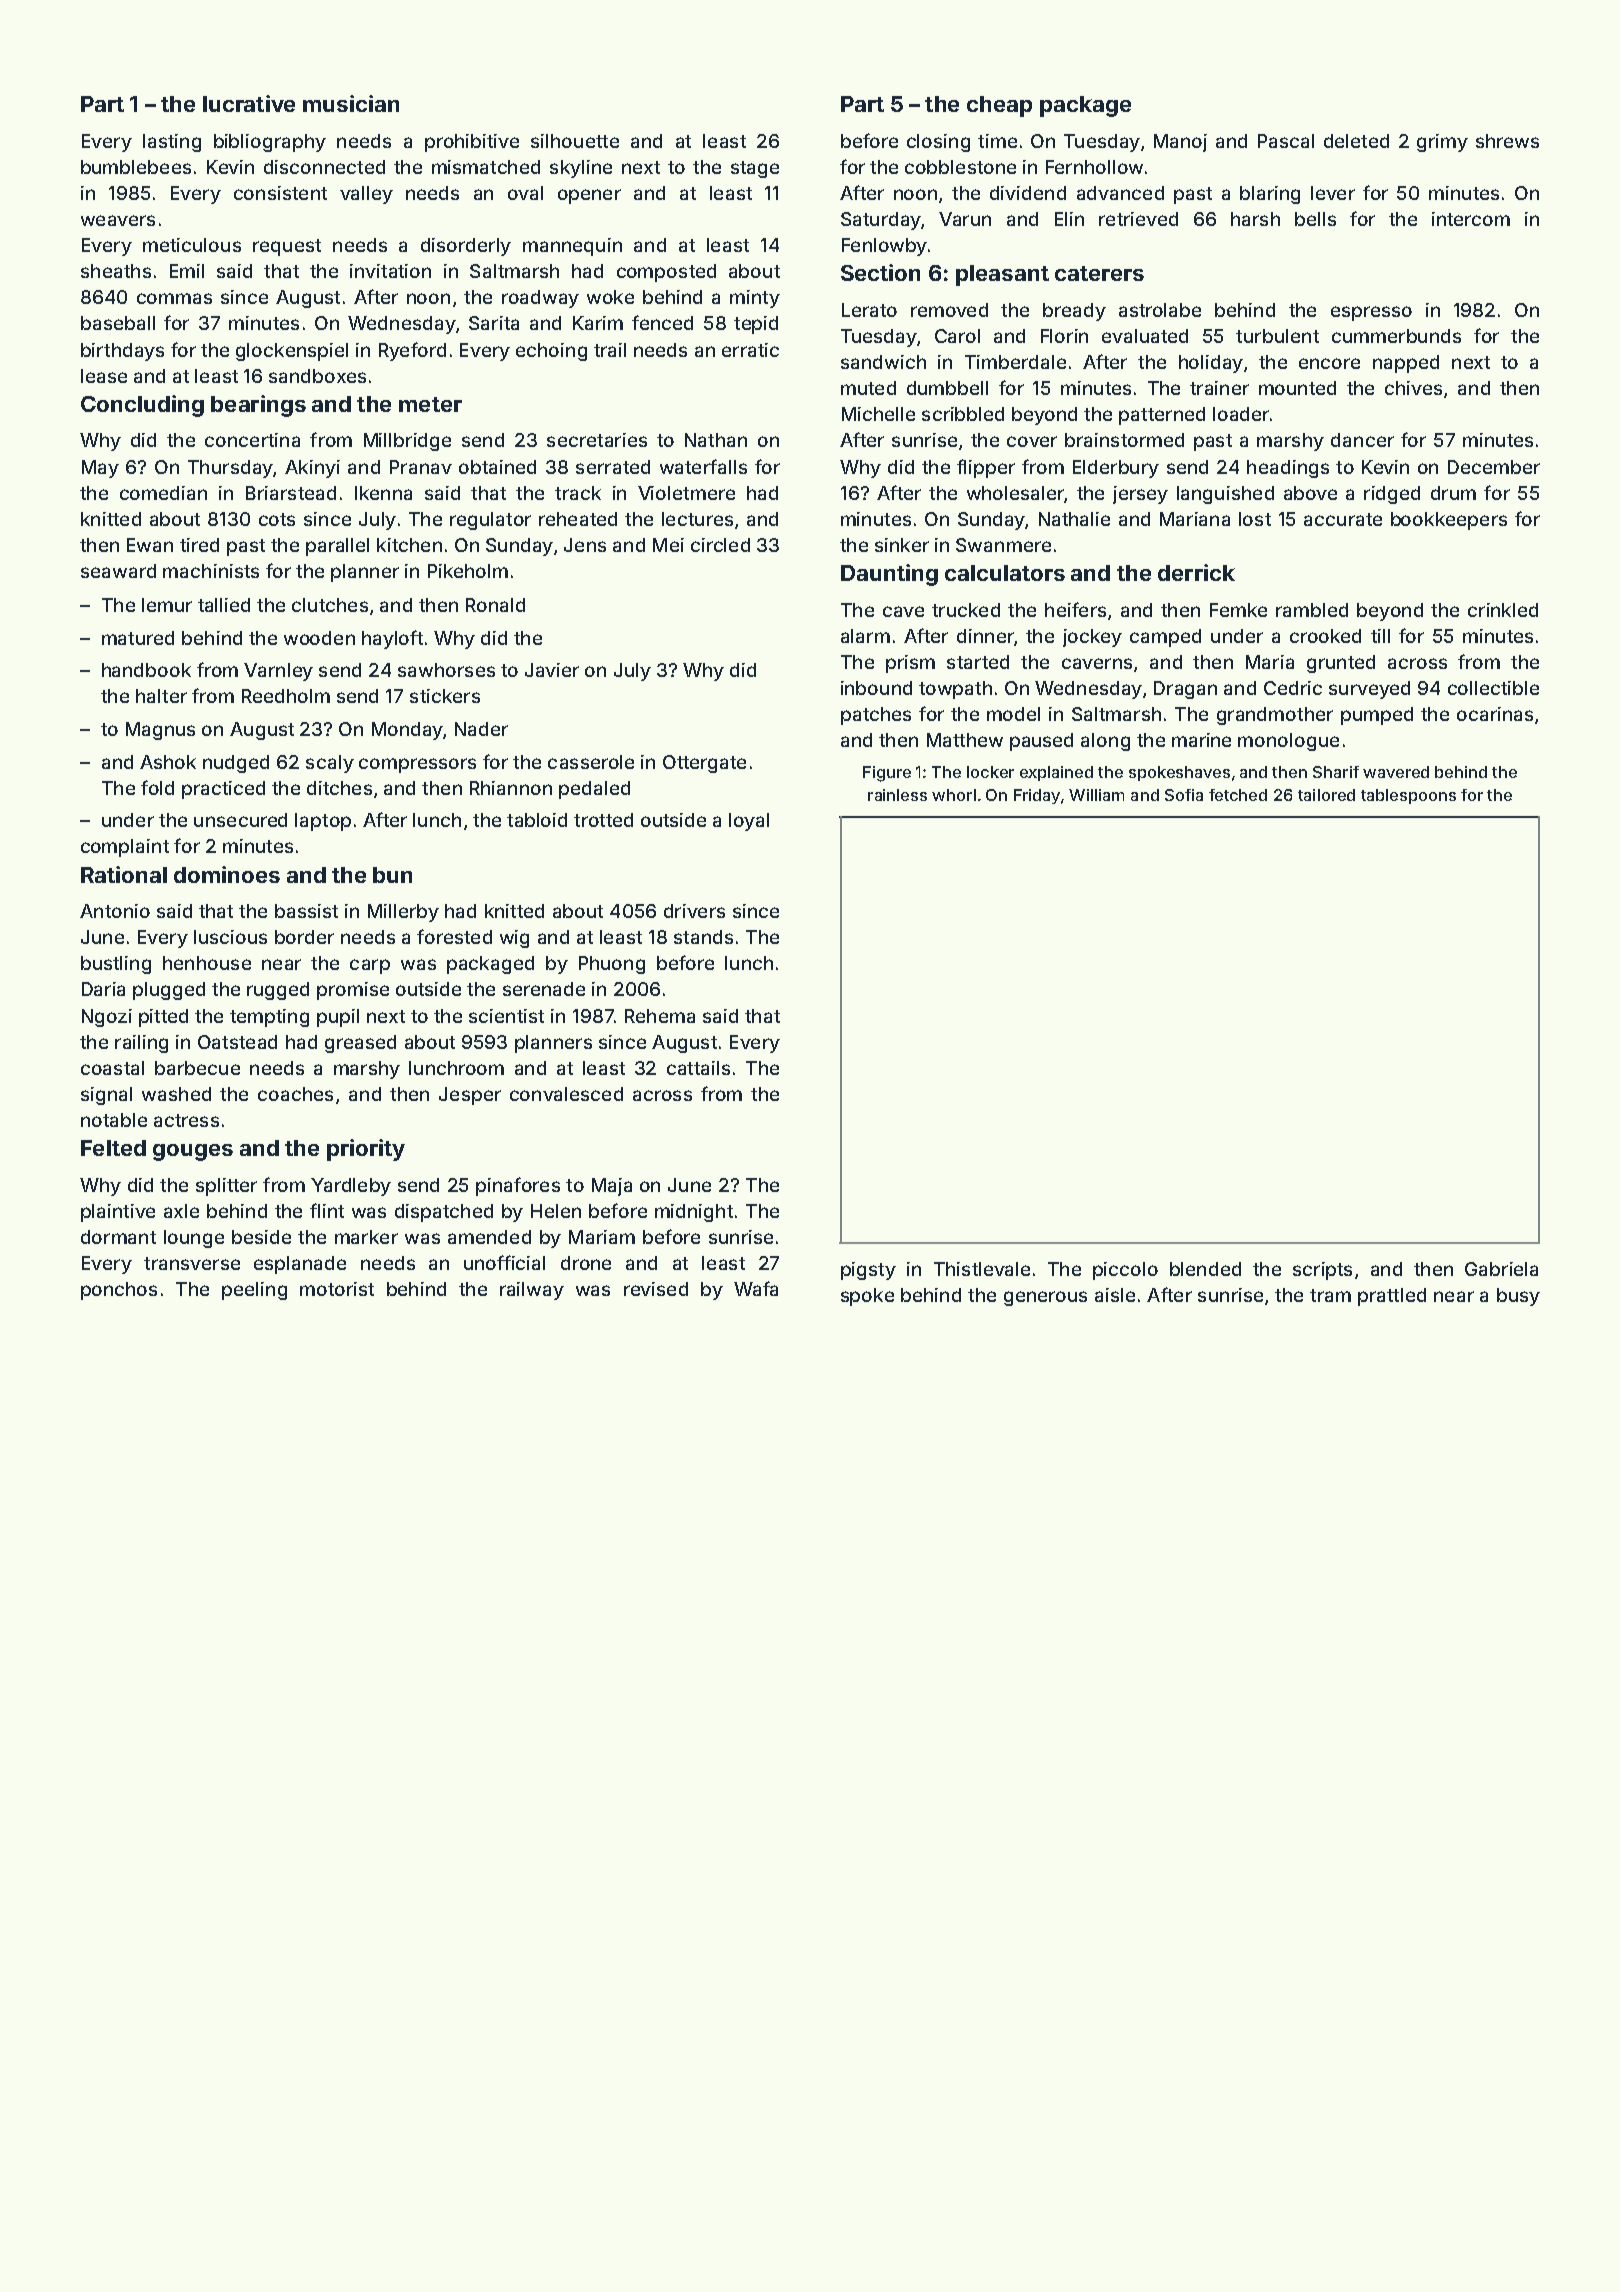  I want to click on matured, so click(138, 638).
